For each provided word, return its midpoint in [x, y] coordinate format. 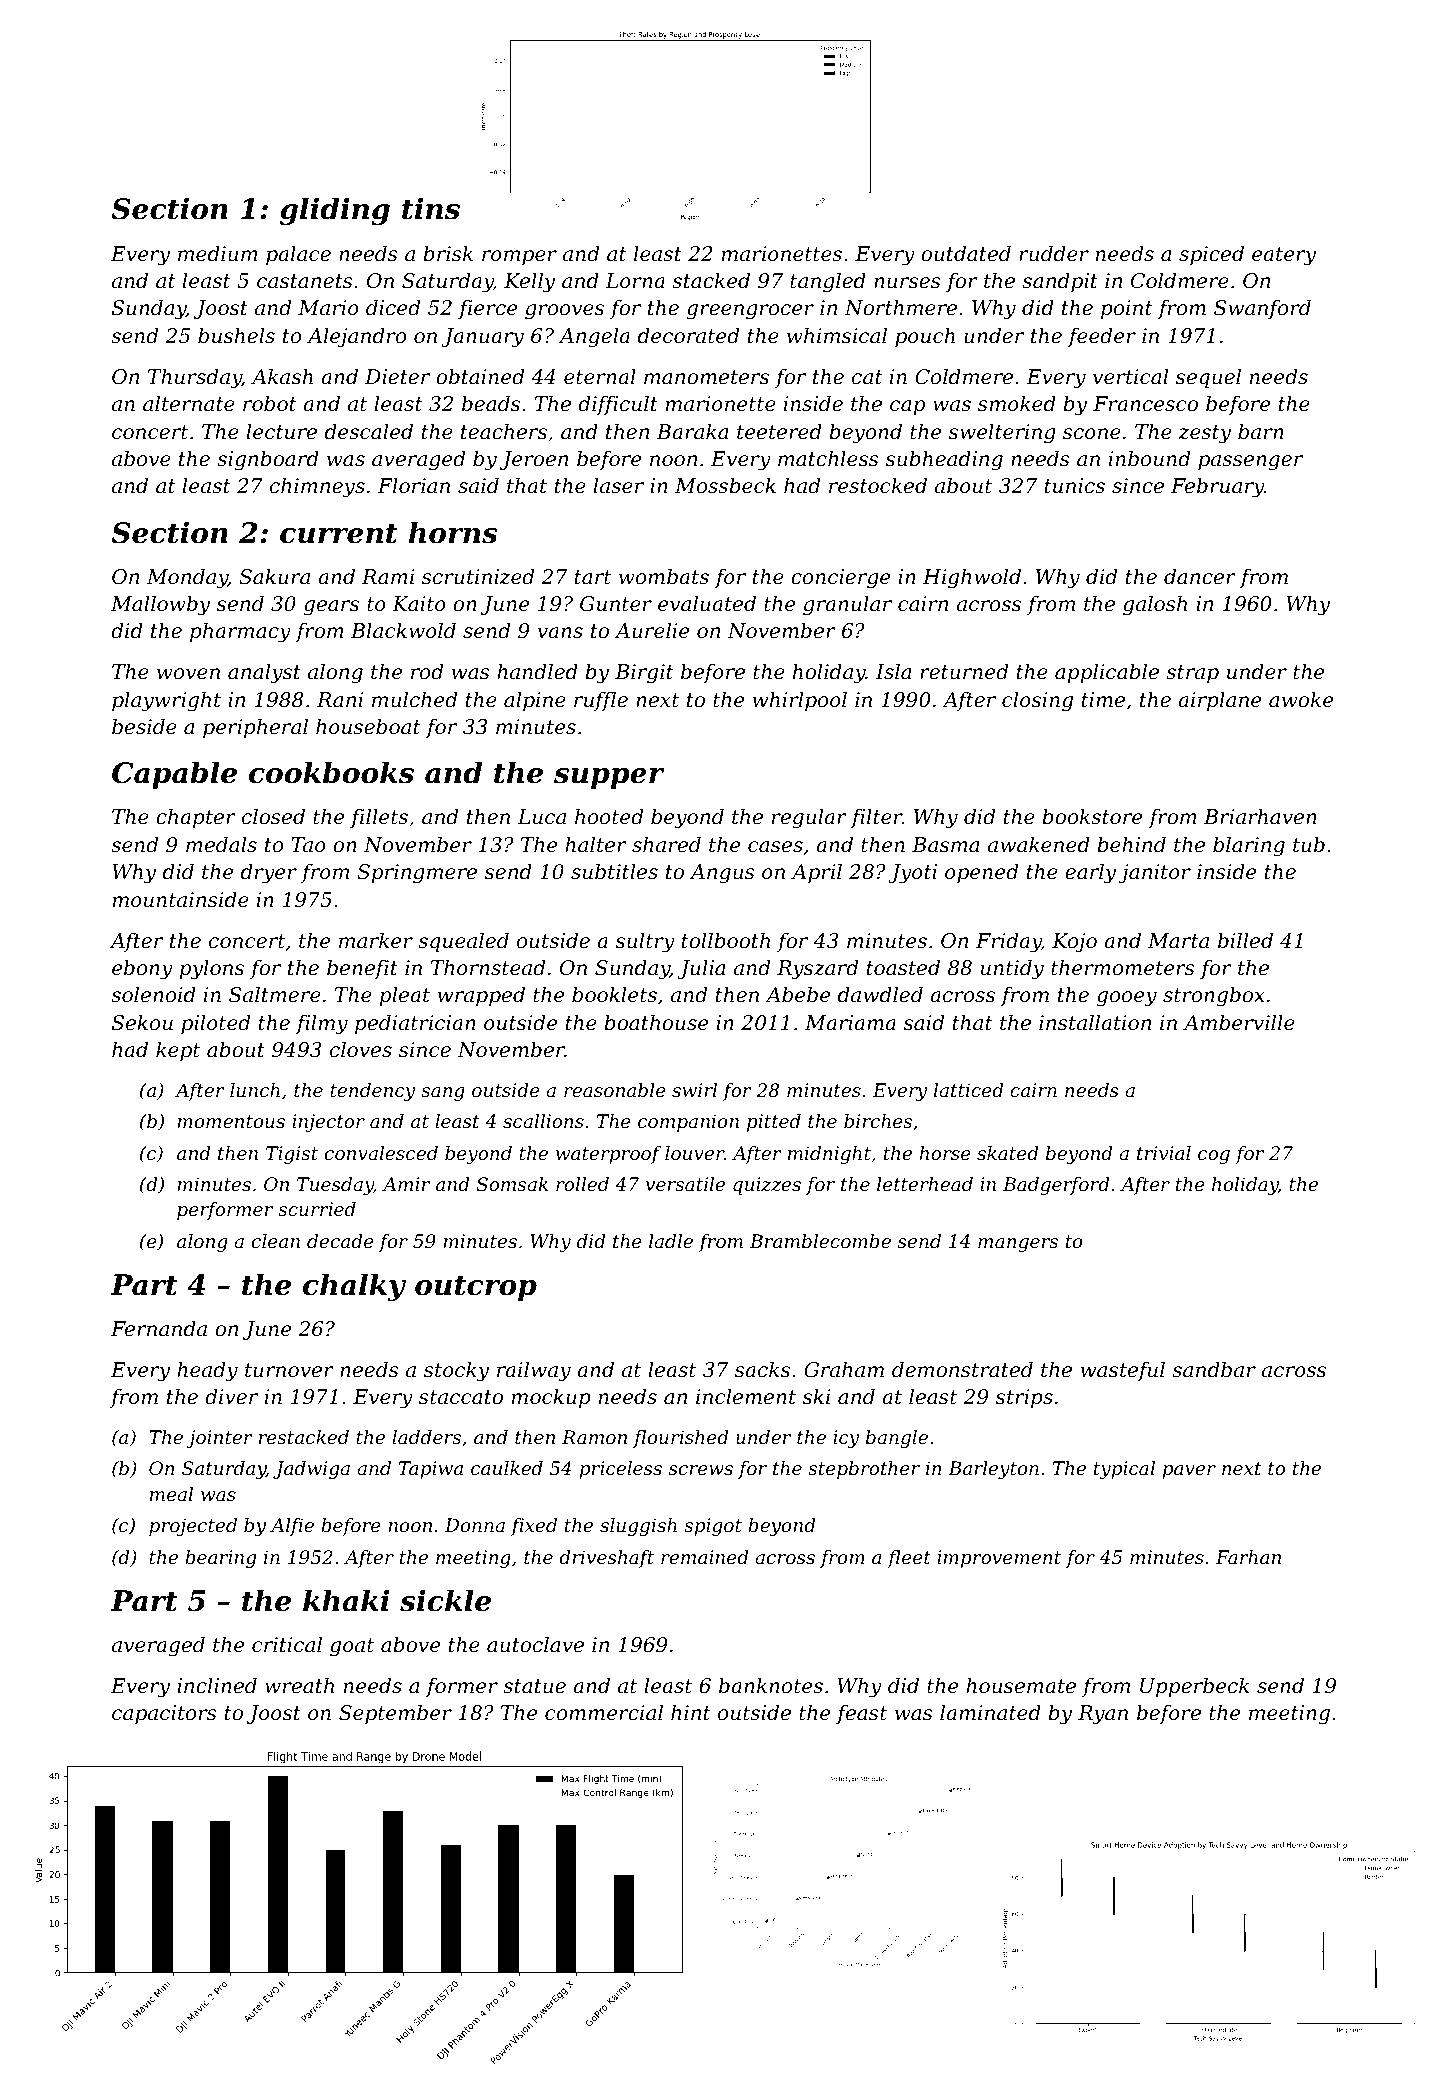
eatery [1284, 256]
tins [431, 208]
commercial [604, 1712]
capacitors [164, 1714]
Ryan [1103, 1715]
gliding [335, 211]
